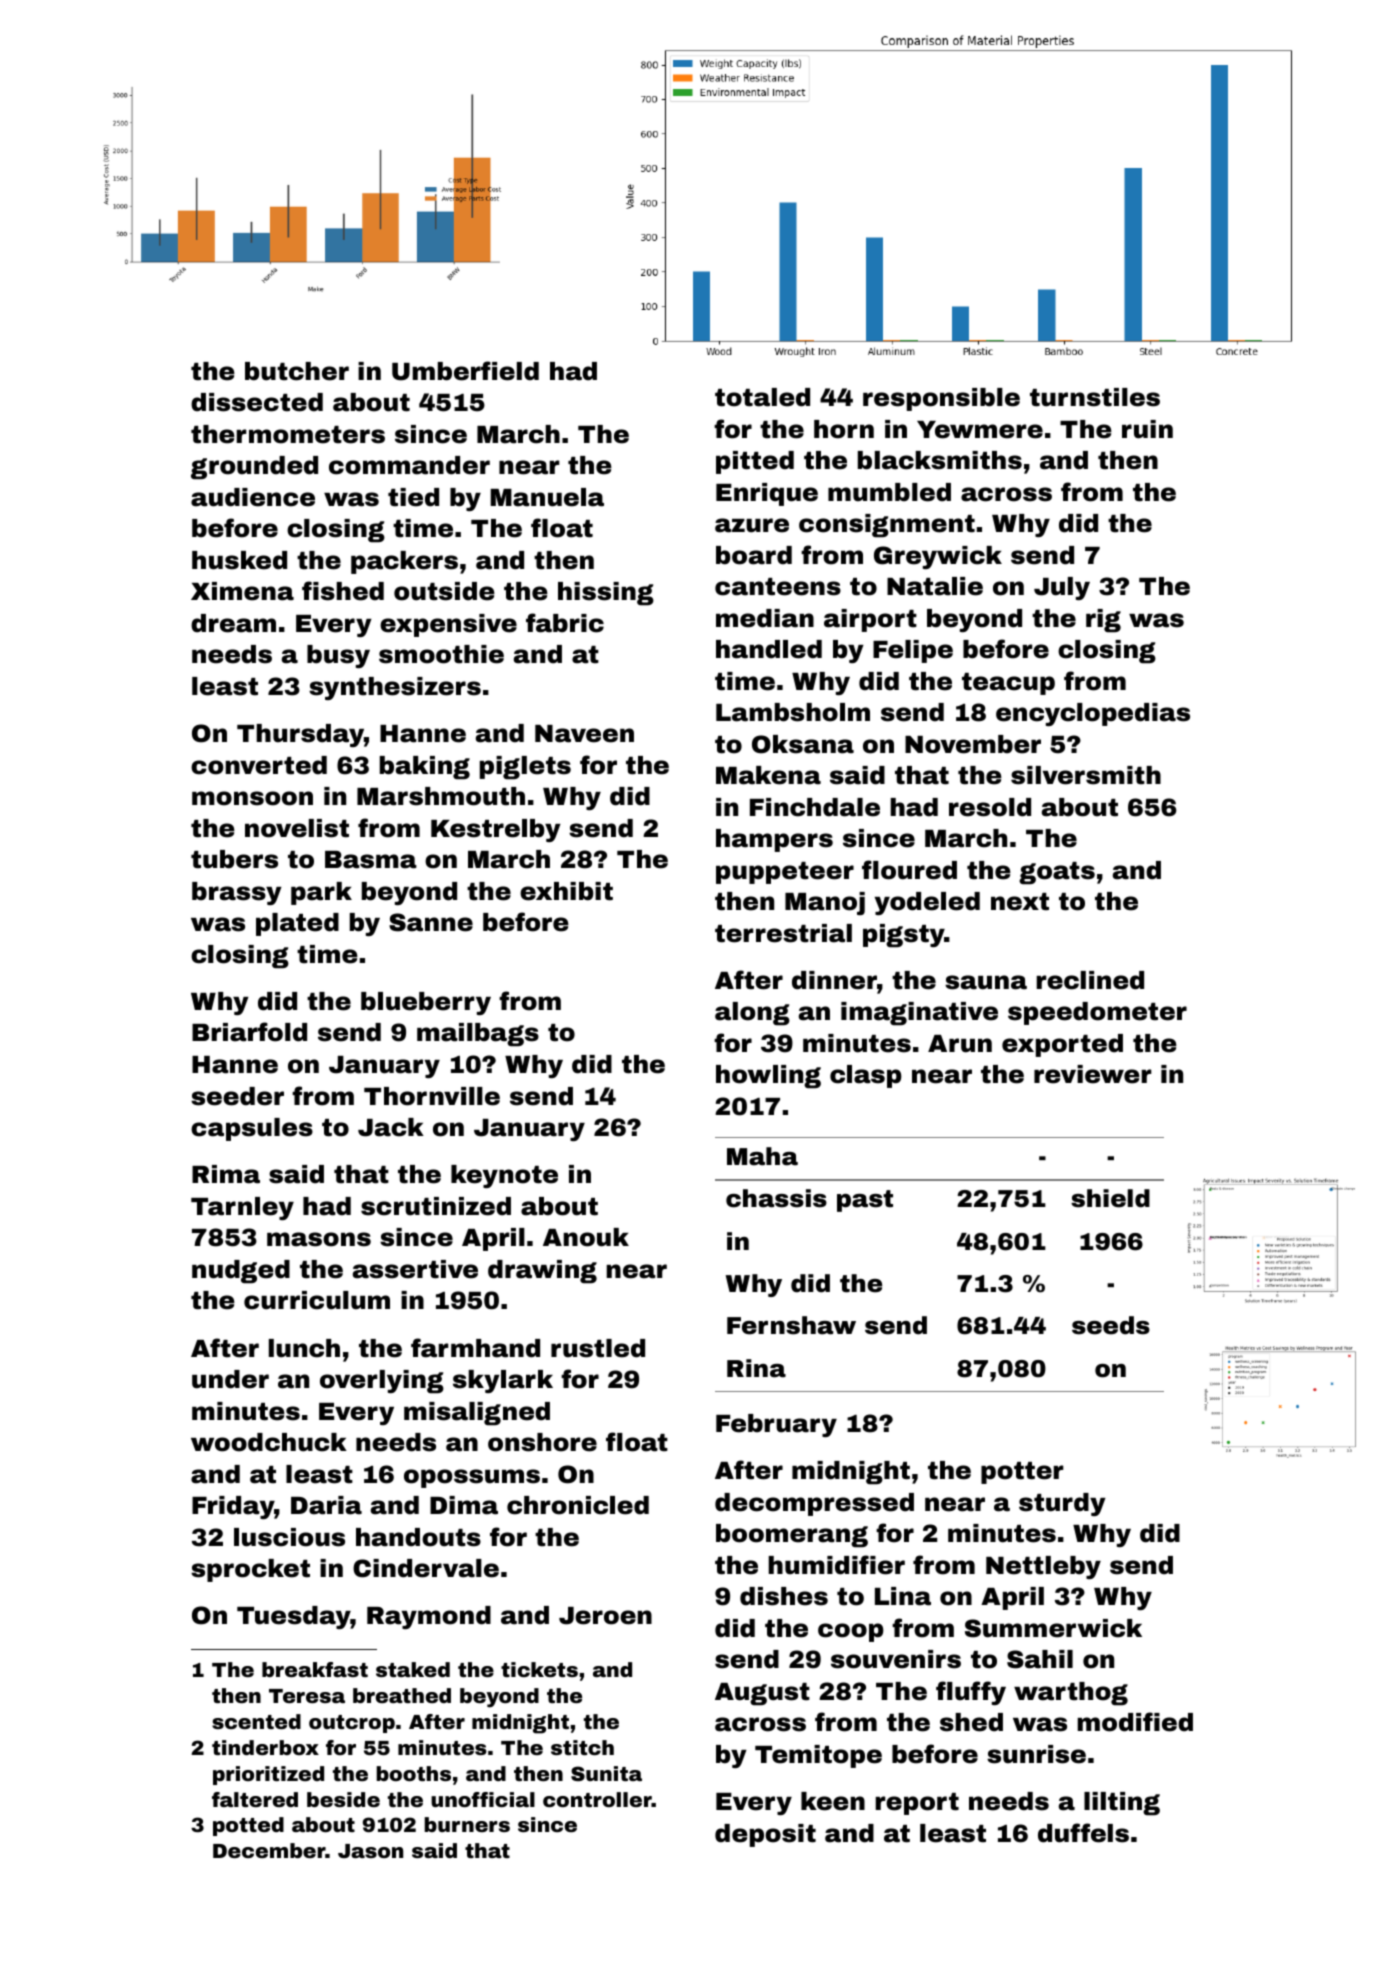  What do you see at coordinates (941, 399) in the screenshot?
I see `responsible` at bounding box center [941, 399].
